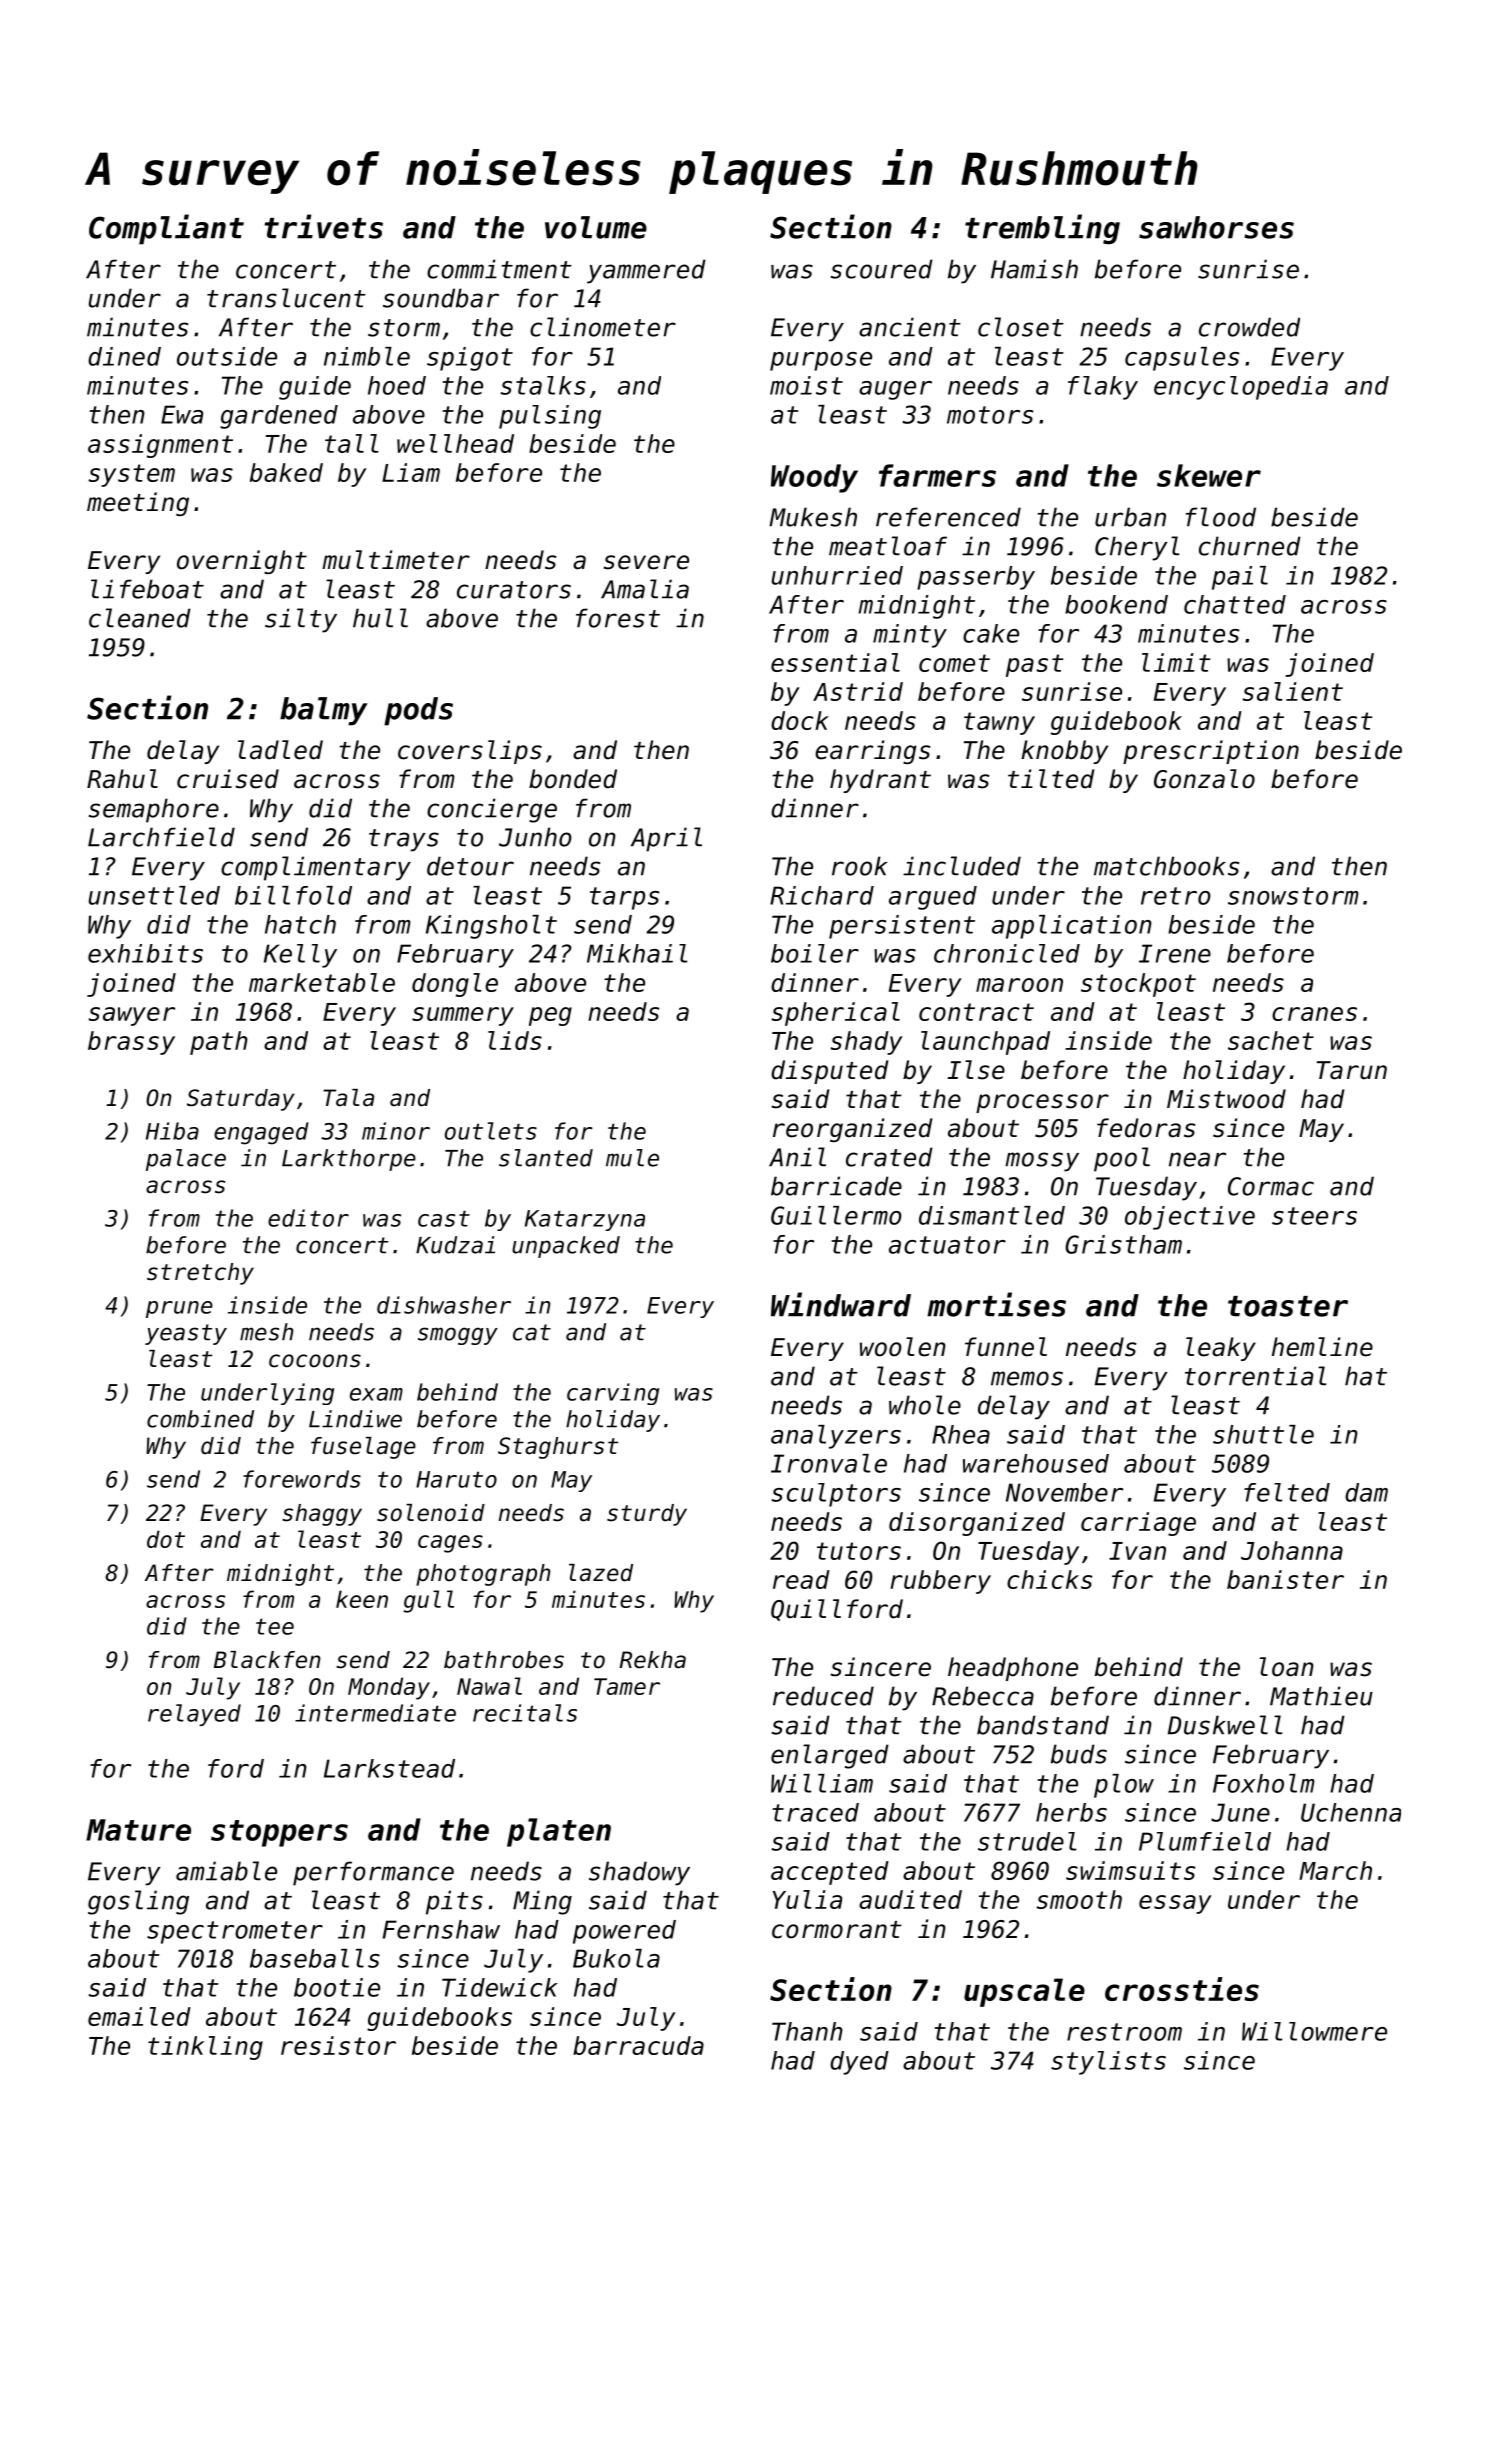  What do you see at coordinates (205, 2048) in the screenshot?
I see `tinkling` at bounding box center [205, 2048].
